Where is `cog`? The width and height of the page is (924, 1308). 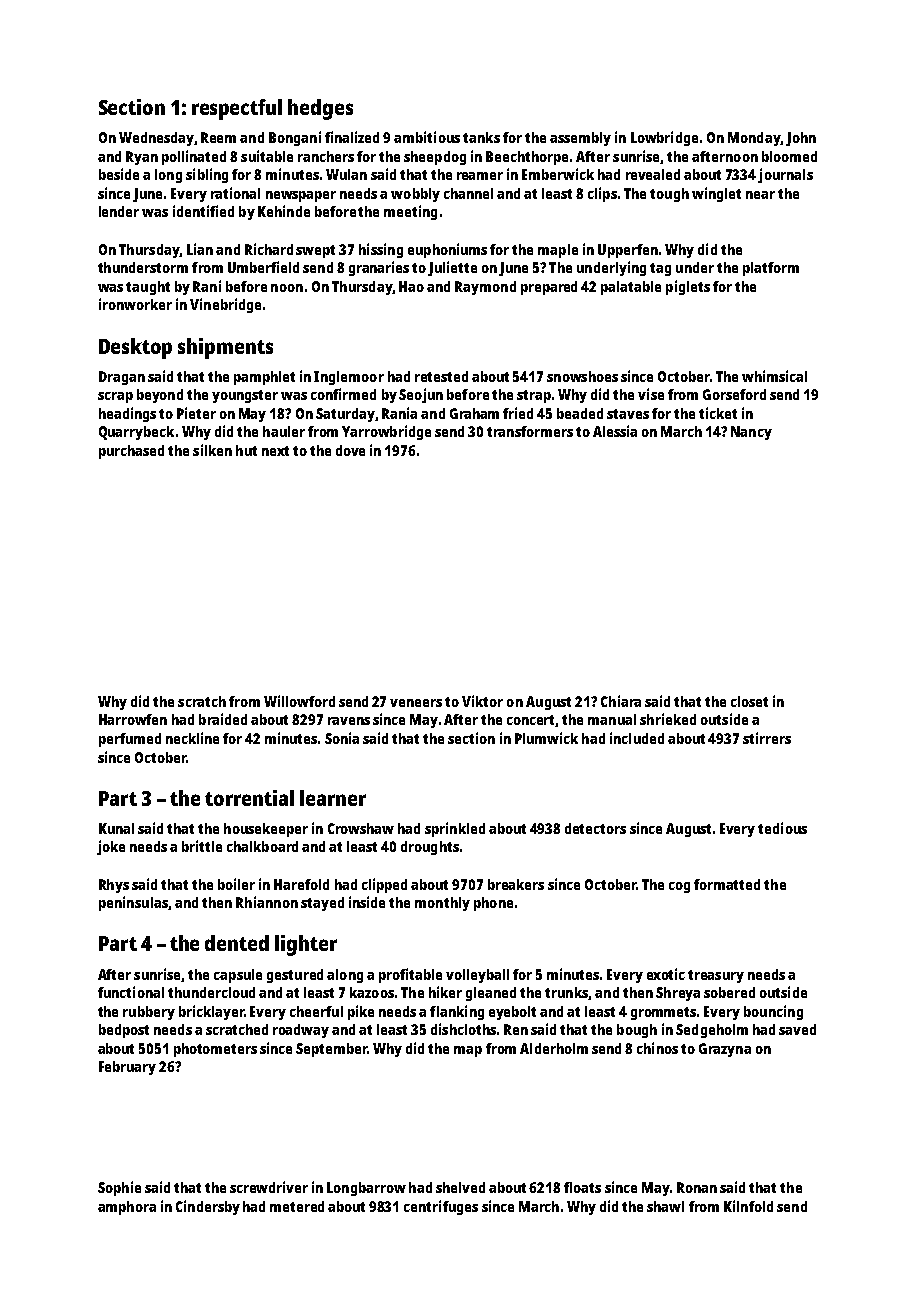 cog is located at coordinates (679, 887).
